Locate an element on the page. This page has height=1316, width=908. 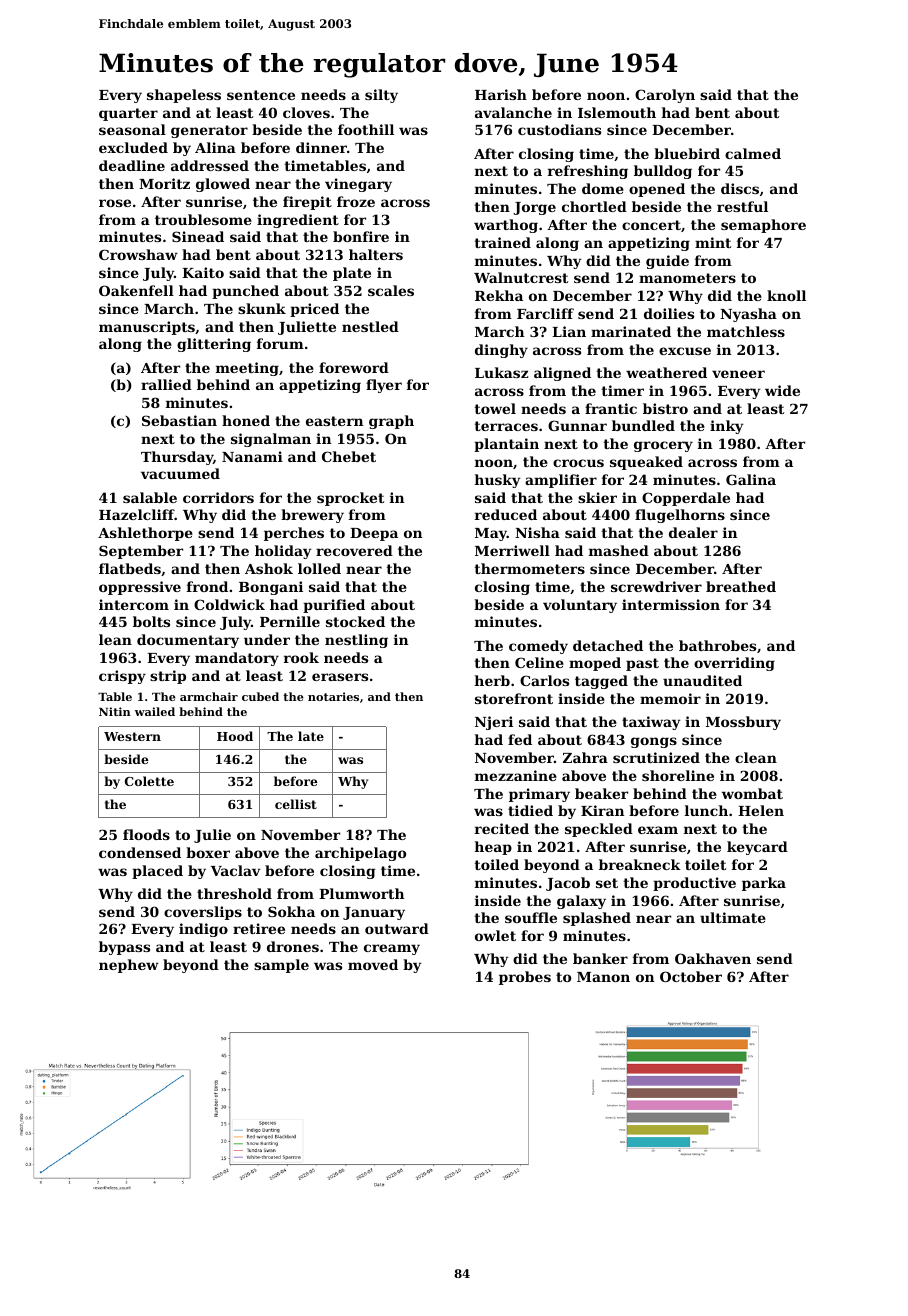
sentence is located at coordinates (261, 95).
